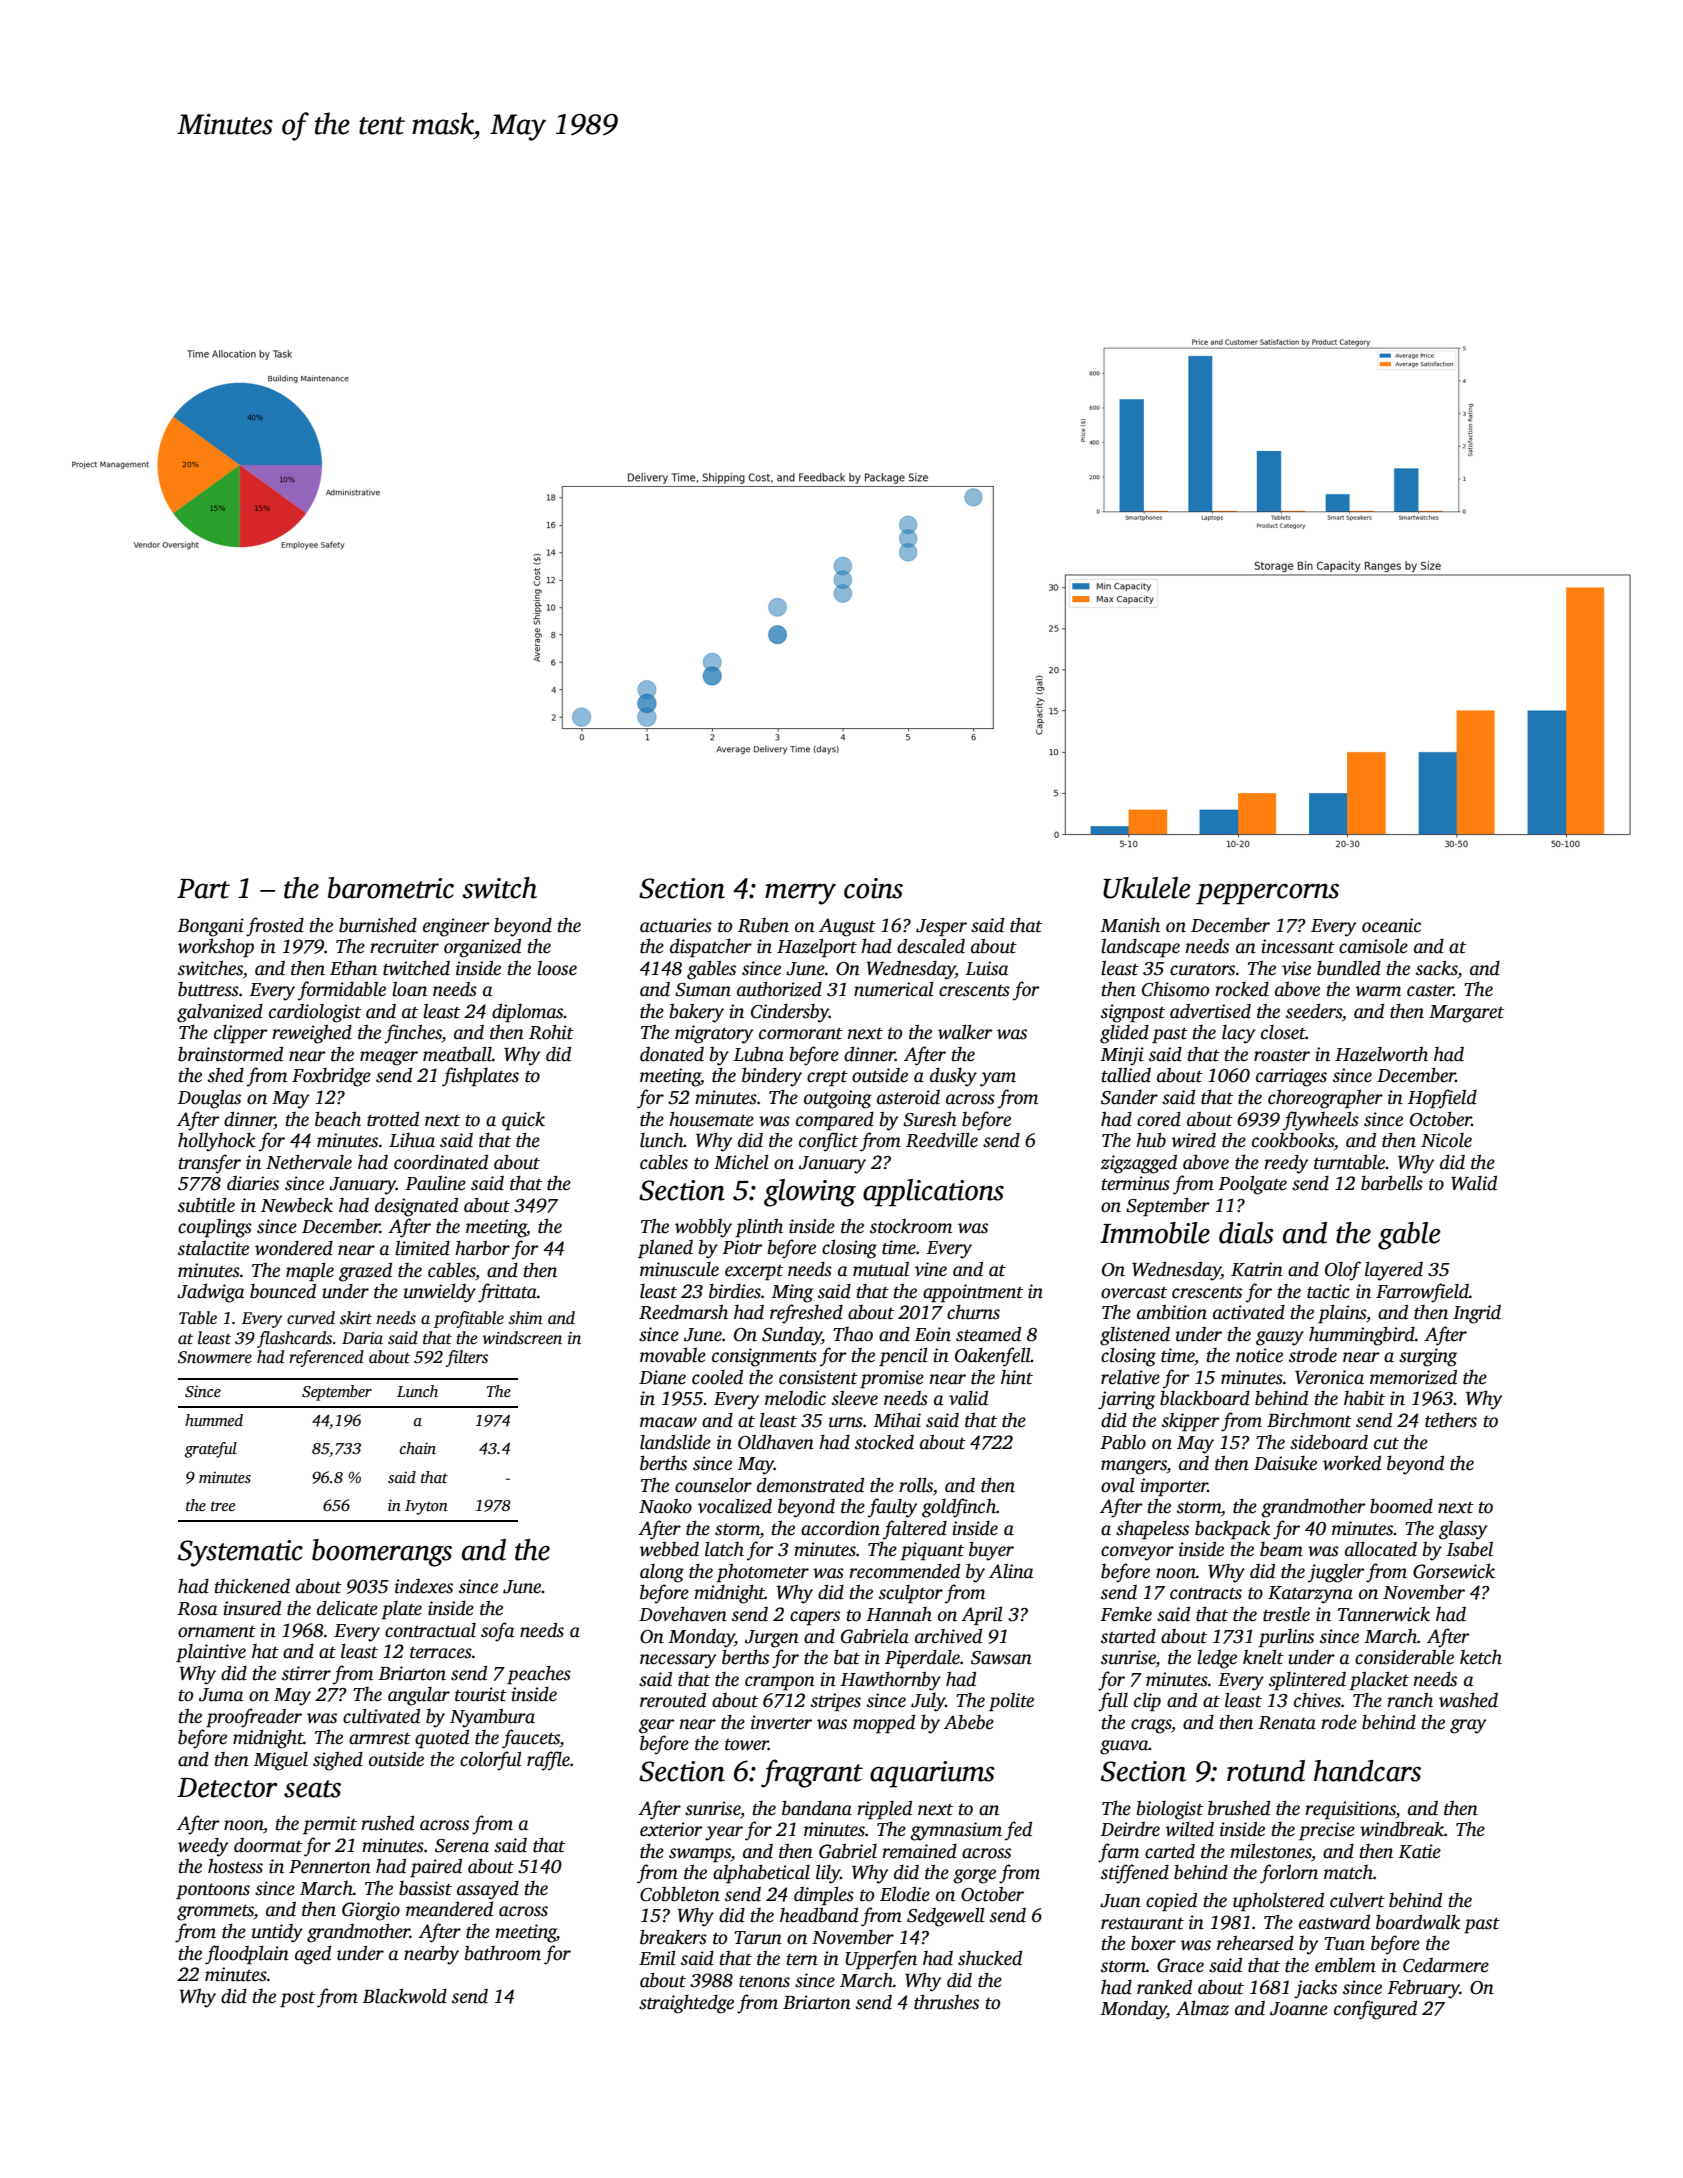 The width and height of the image is (1683, 2178). What do you see at coordinates (911, 1226) in the image?
I see `stockroom` at bounding box center [911, 1226].
